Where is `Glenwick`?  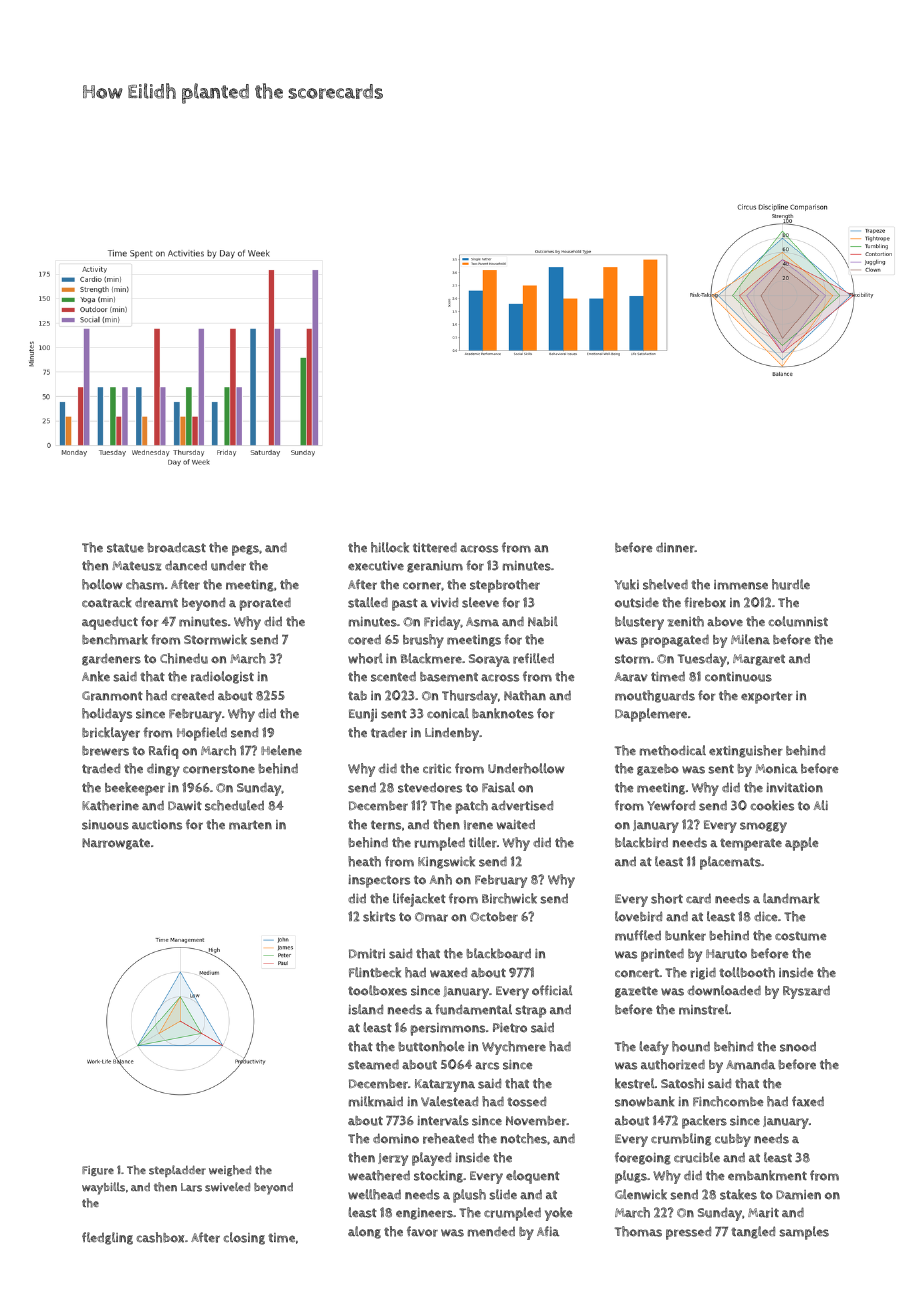 Glenwick is located at coordinates (641, 1194).
